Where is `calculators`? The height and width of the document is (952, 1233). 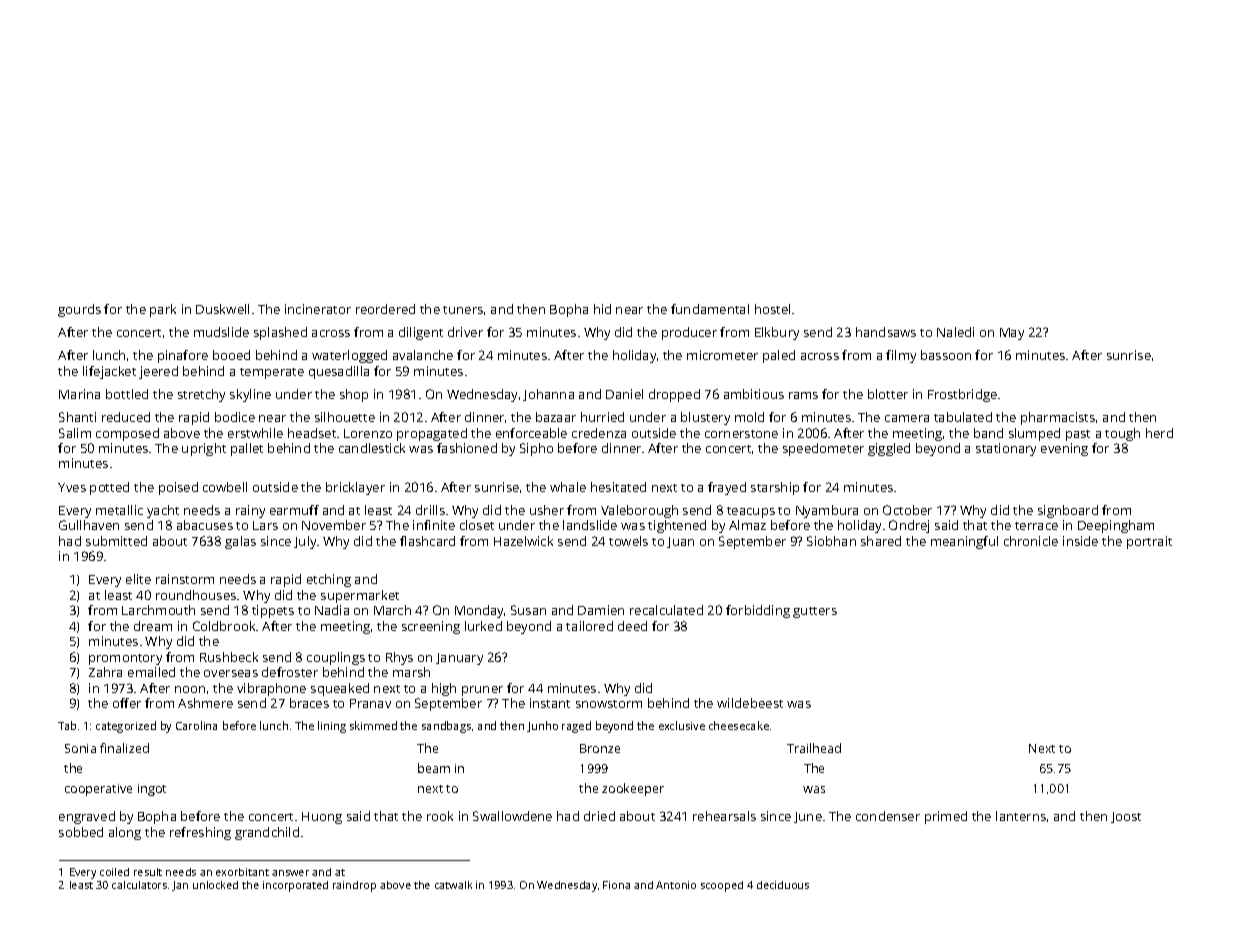 calculators is located at coordinates (139, 885).
